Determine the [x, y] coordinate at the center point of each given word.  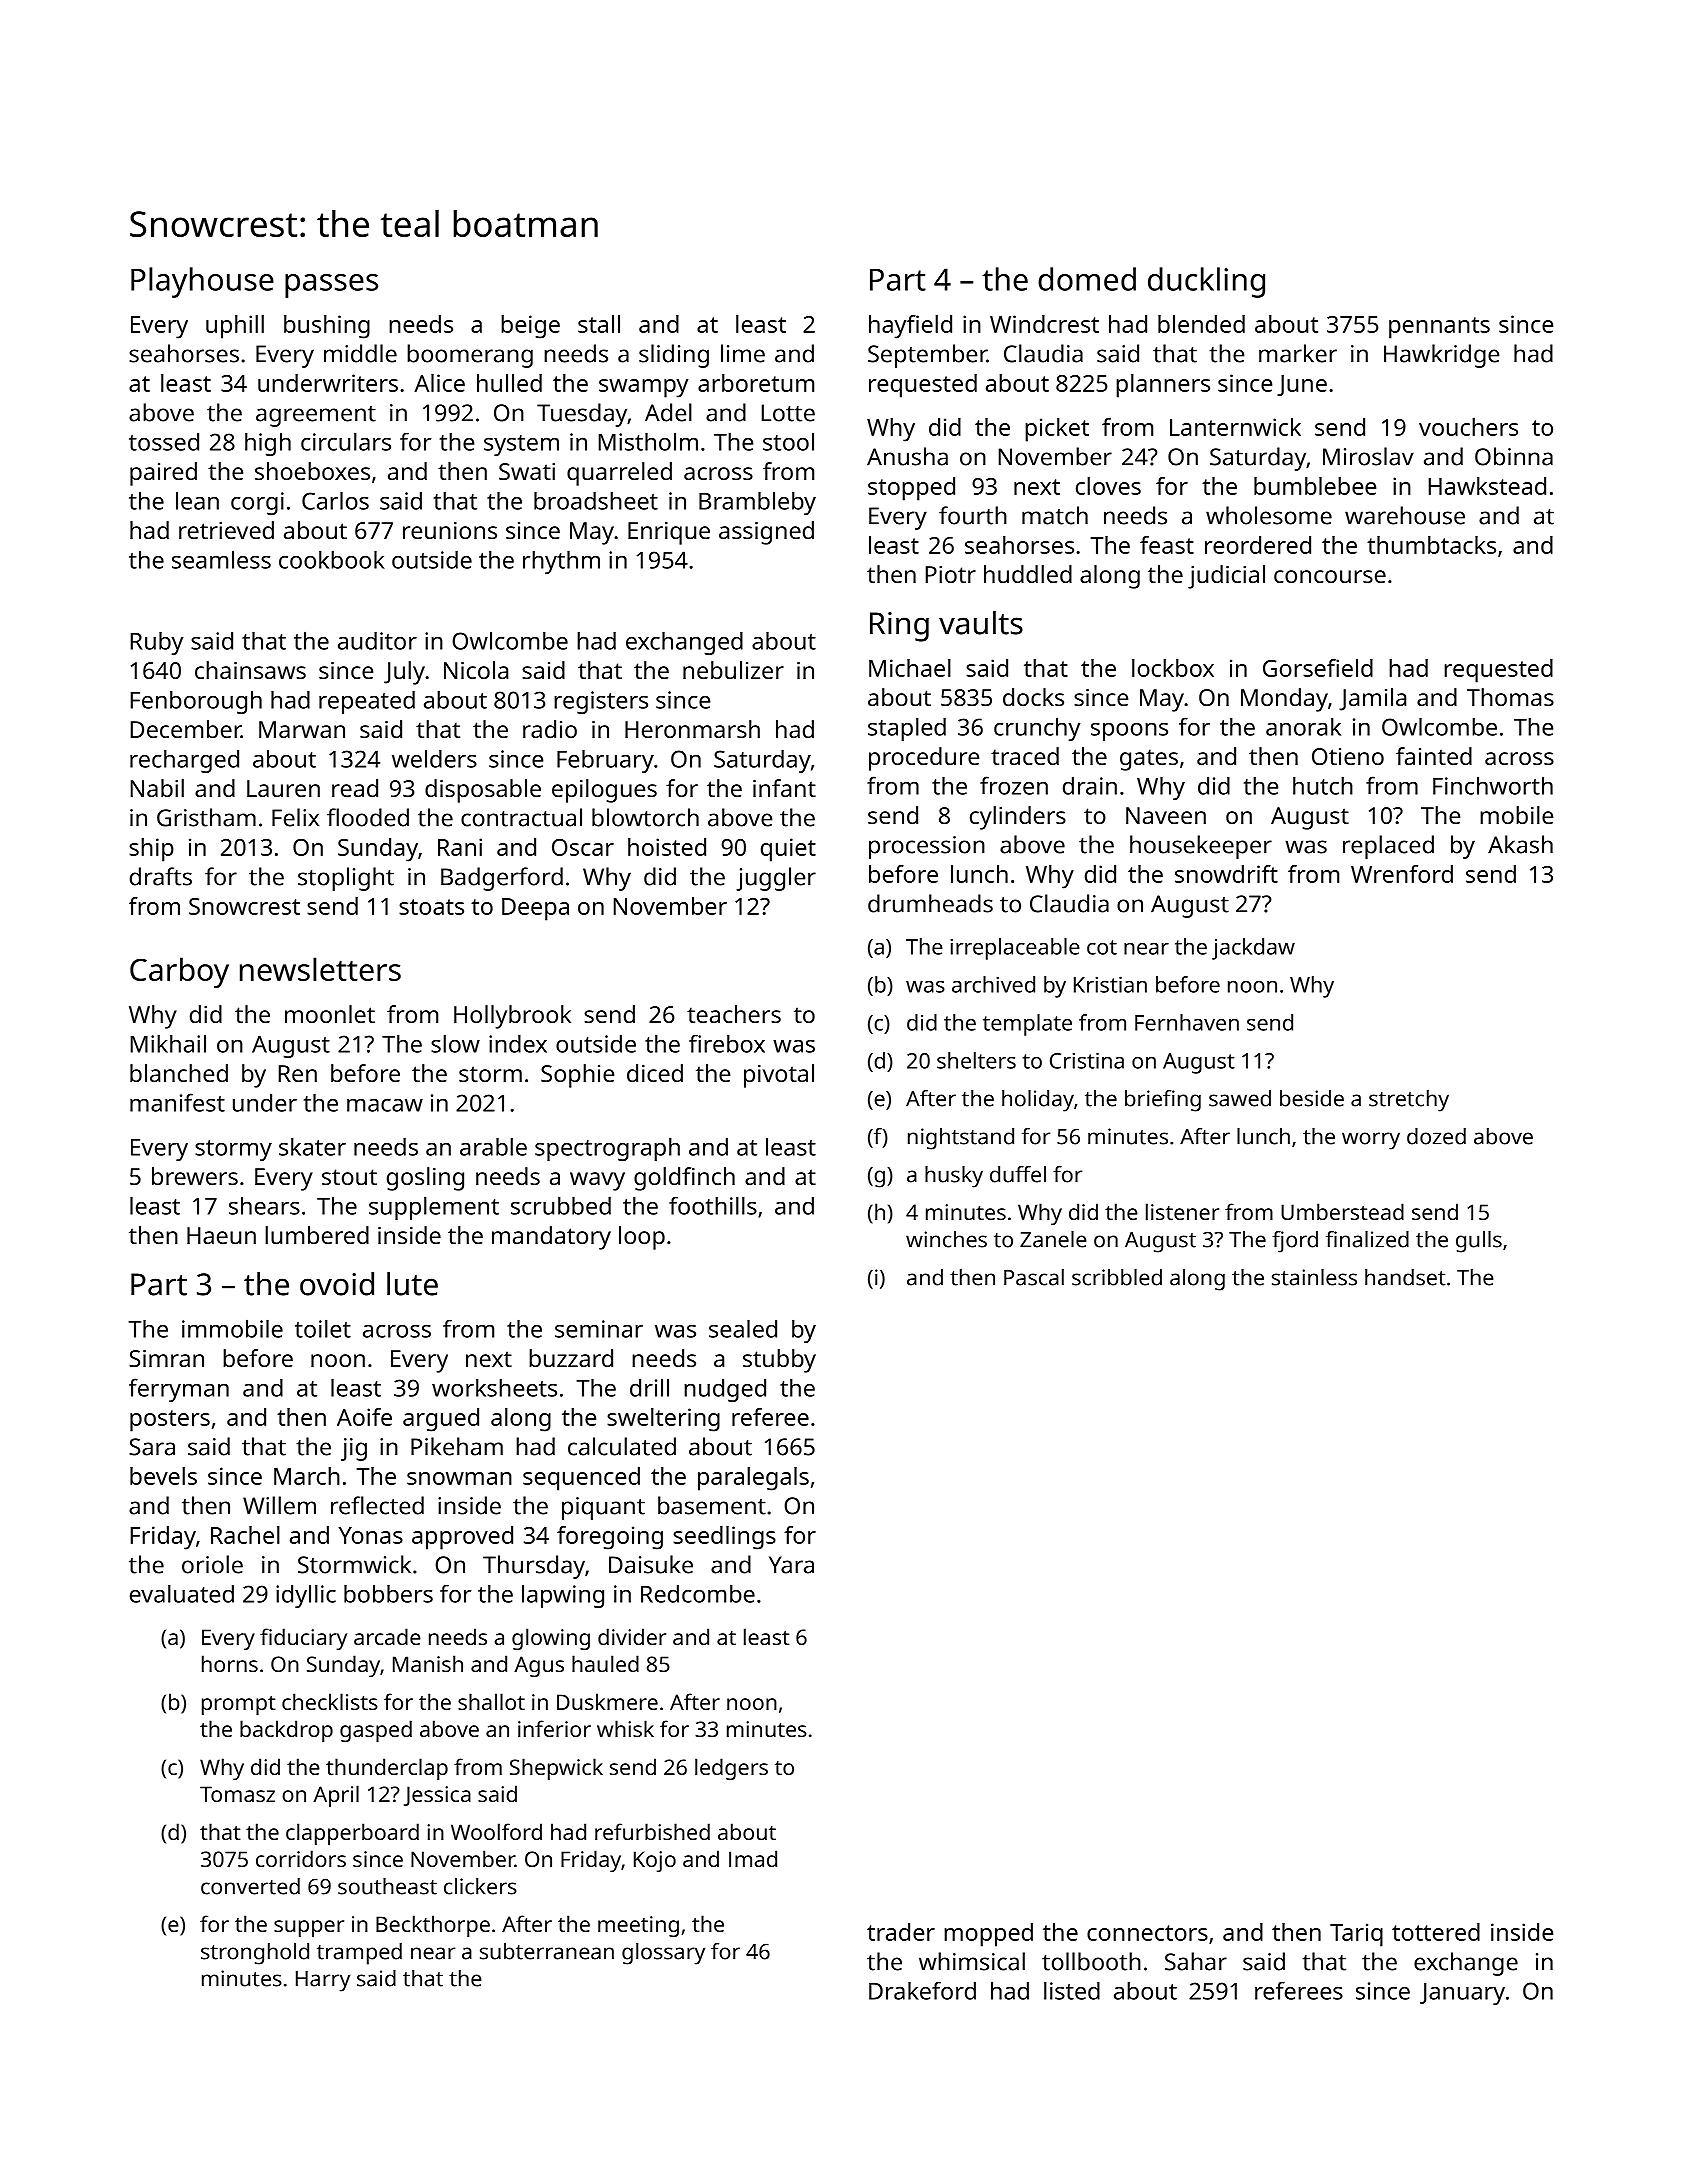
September [927, 356]
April [336, 1796]
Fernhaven [1187, 1022]
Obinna [1514, 456]
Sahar [1196, 1961]
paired [163, 474]
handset [1405, 1277]
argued [441, 1420]
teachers [734, 1014]
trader [901, 1932]
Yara [791, 1565]
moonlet [330, 1014]
